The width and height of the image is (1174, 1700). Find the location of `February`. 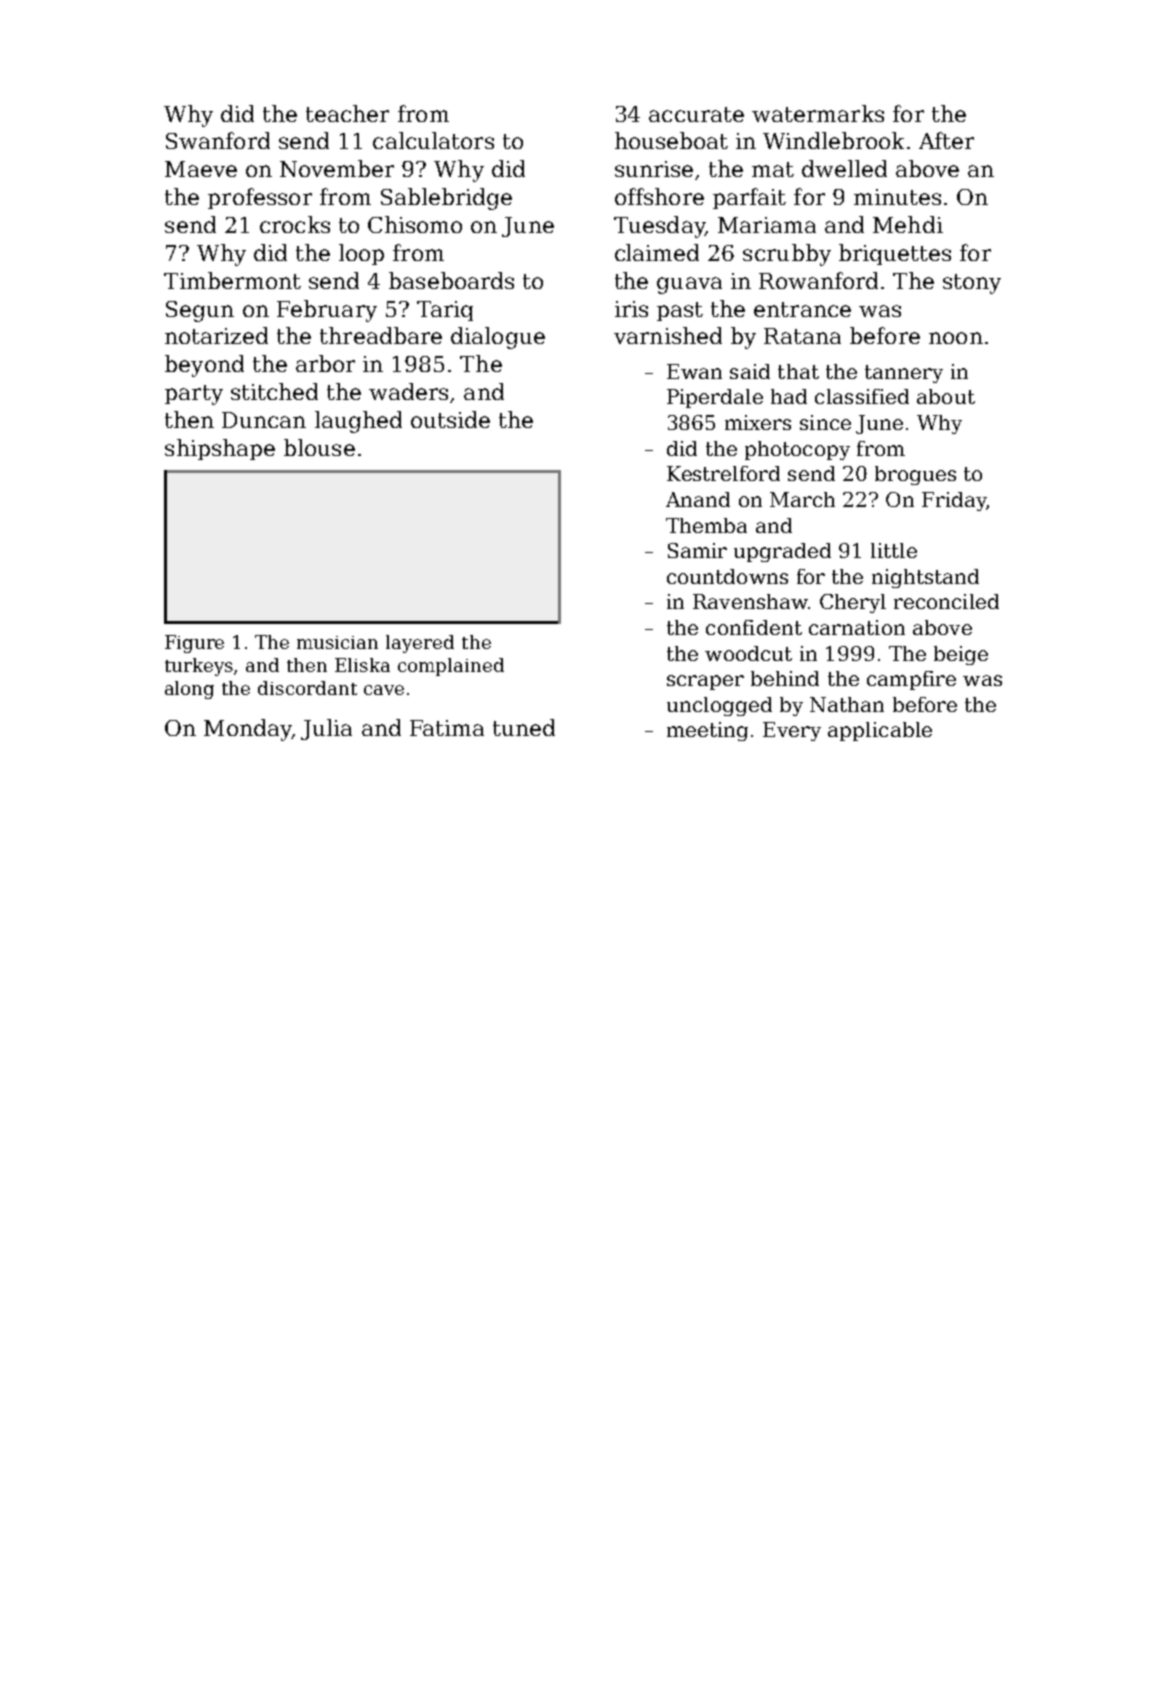

February is located at coordinates (327, 311).
